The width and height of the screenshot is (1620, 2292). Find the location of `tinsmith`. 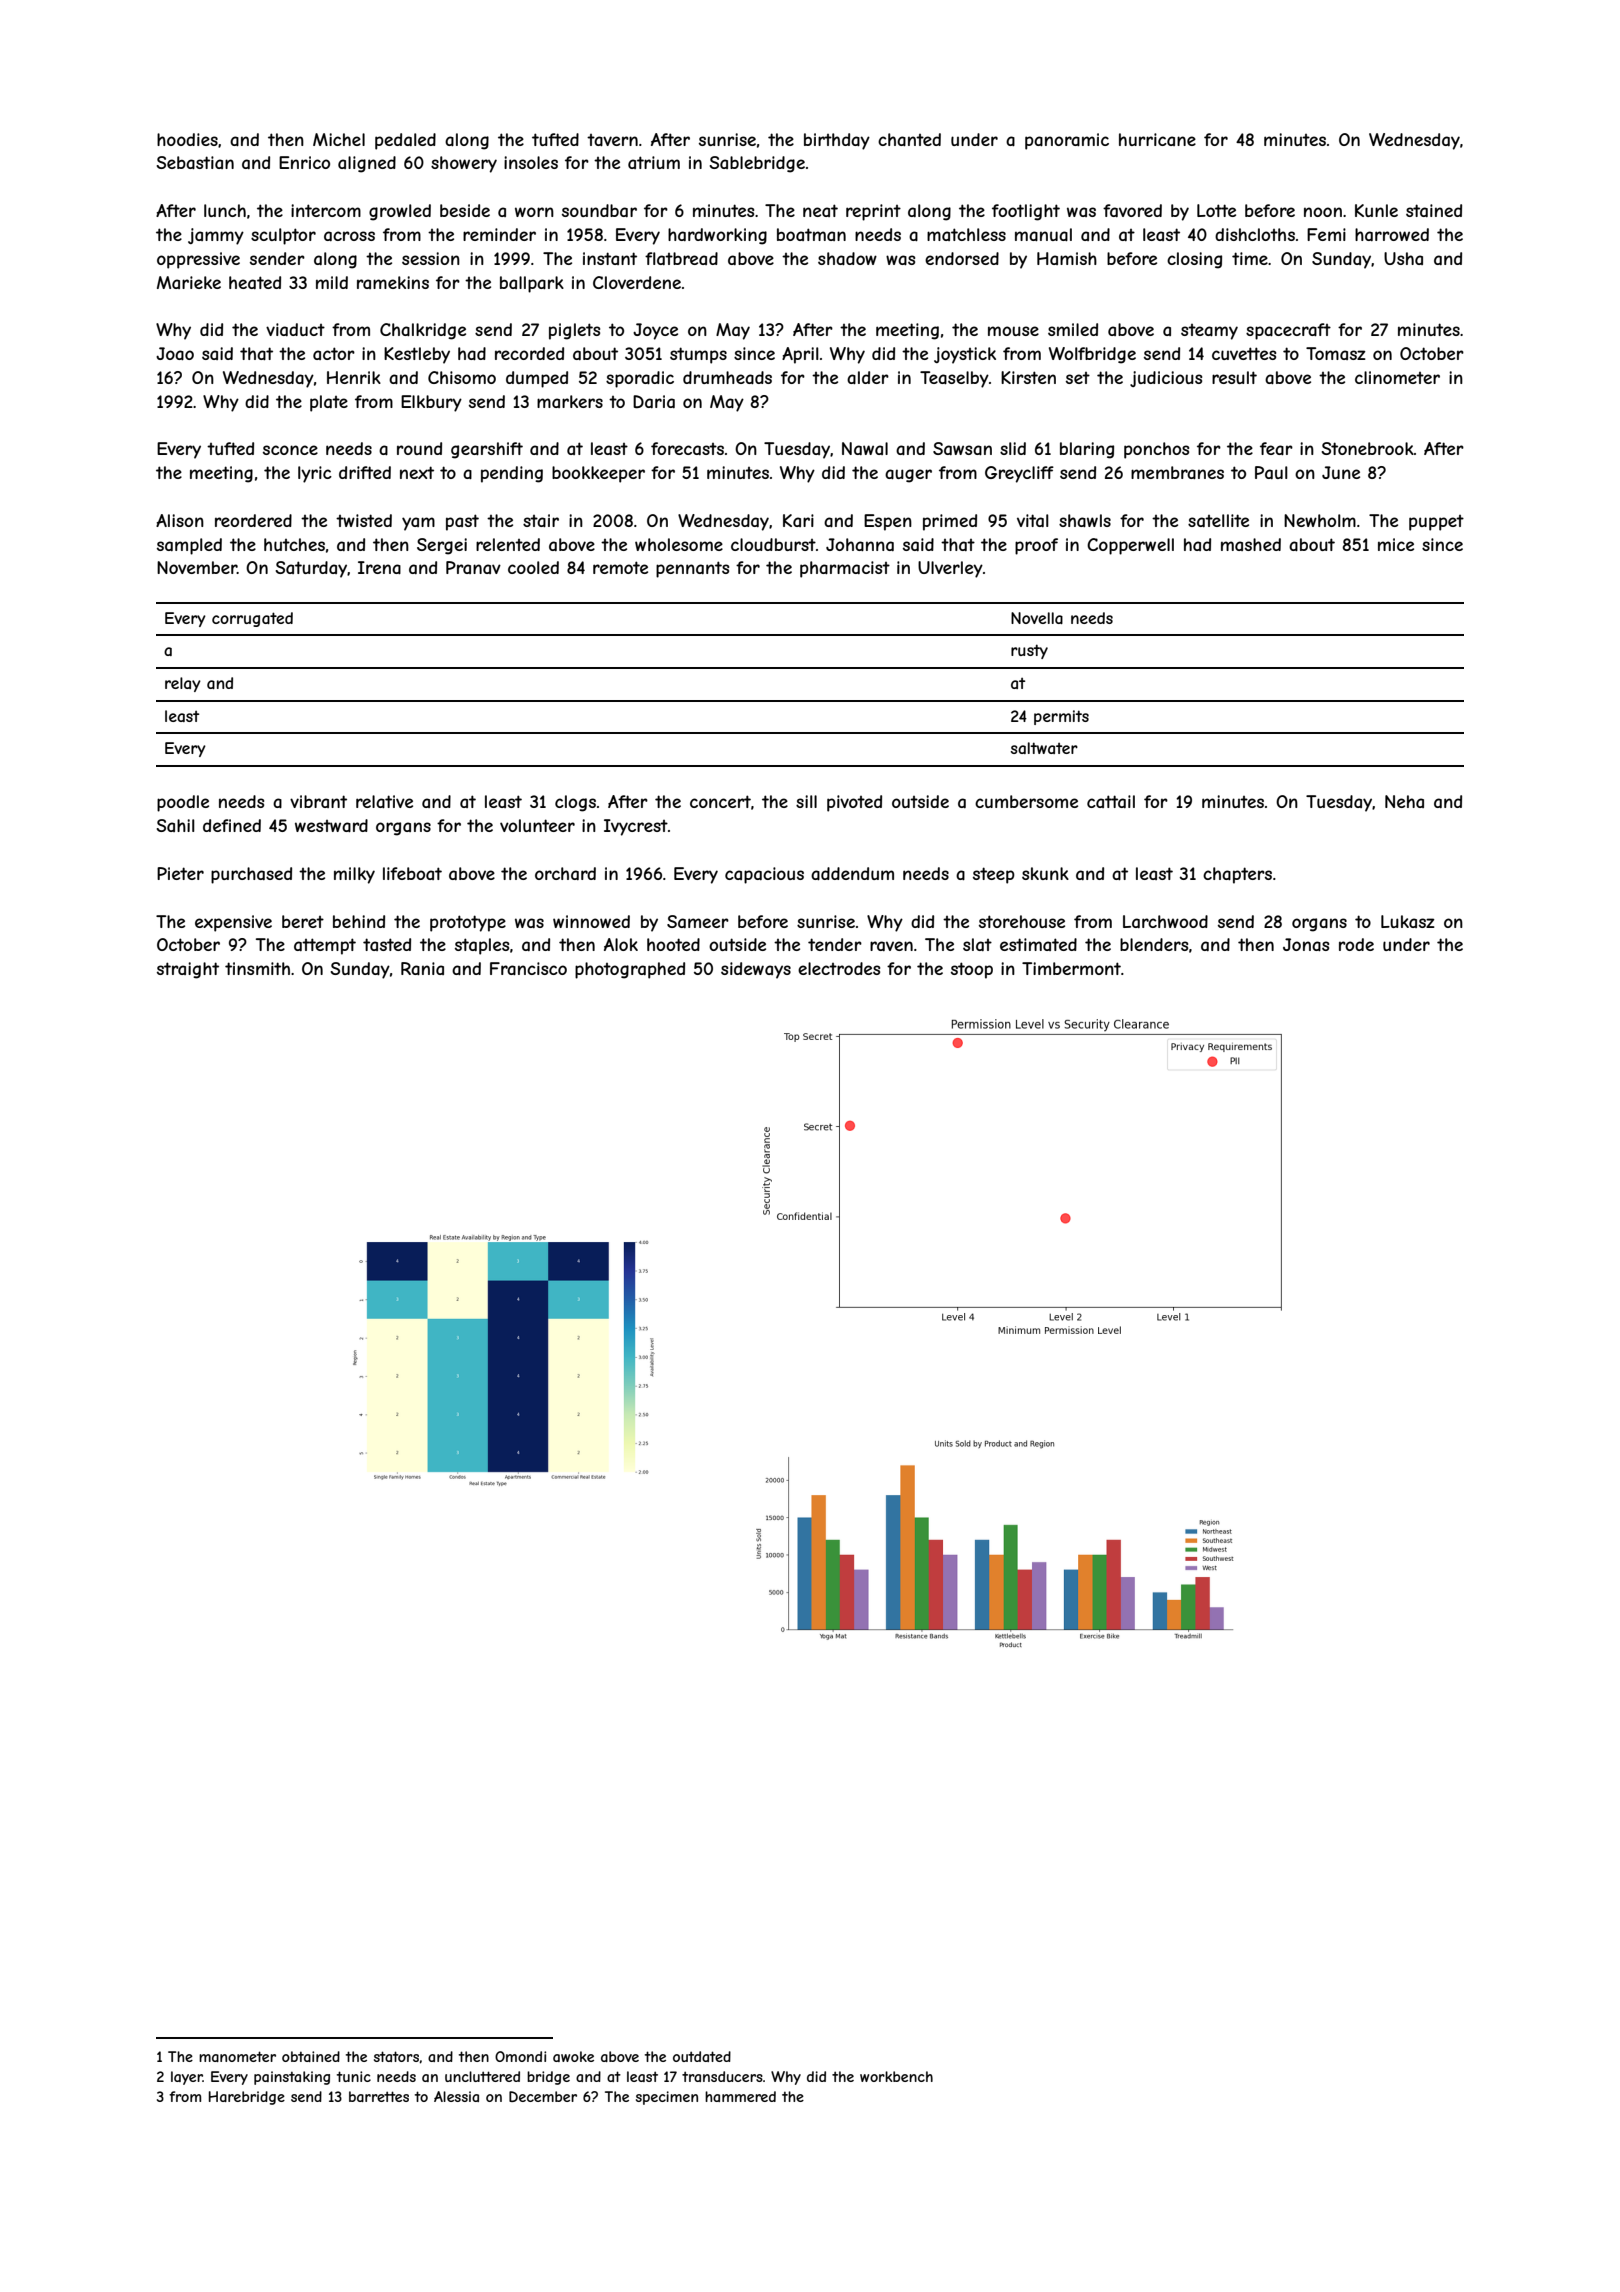

tinsmith is located at coordinates (257, 968).
